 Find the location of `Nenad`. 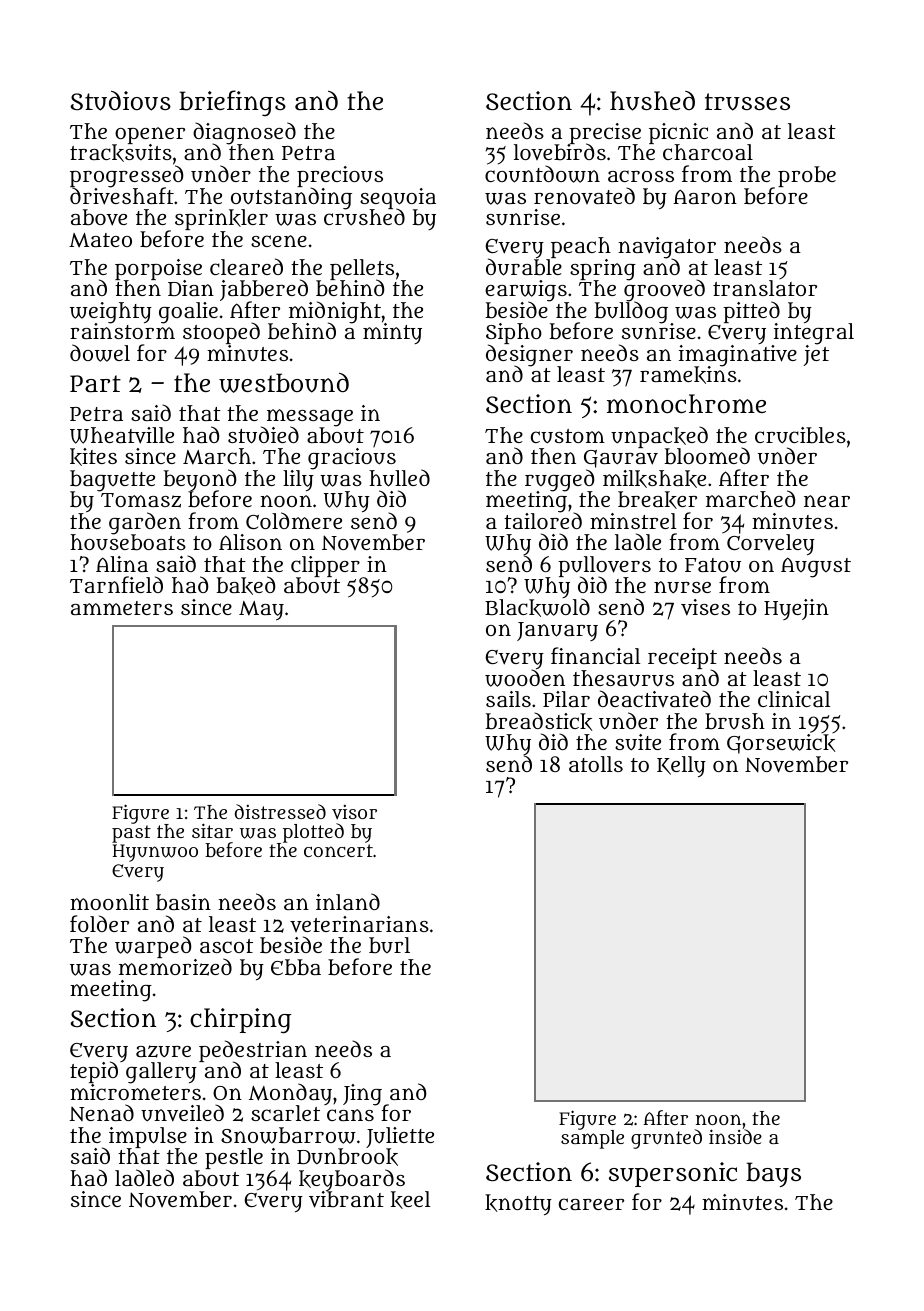

Nenad is located at coordinates (101, 1112).
